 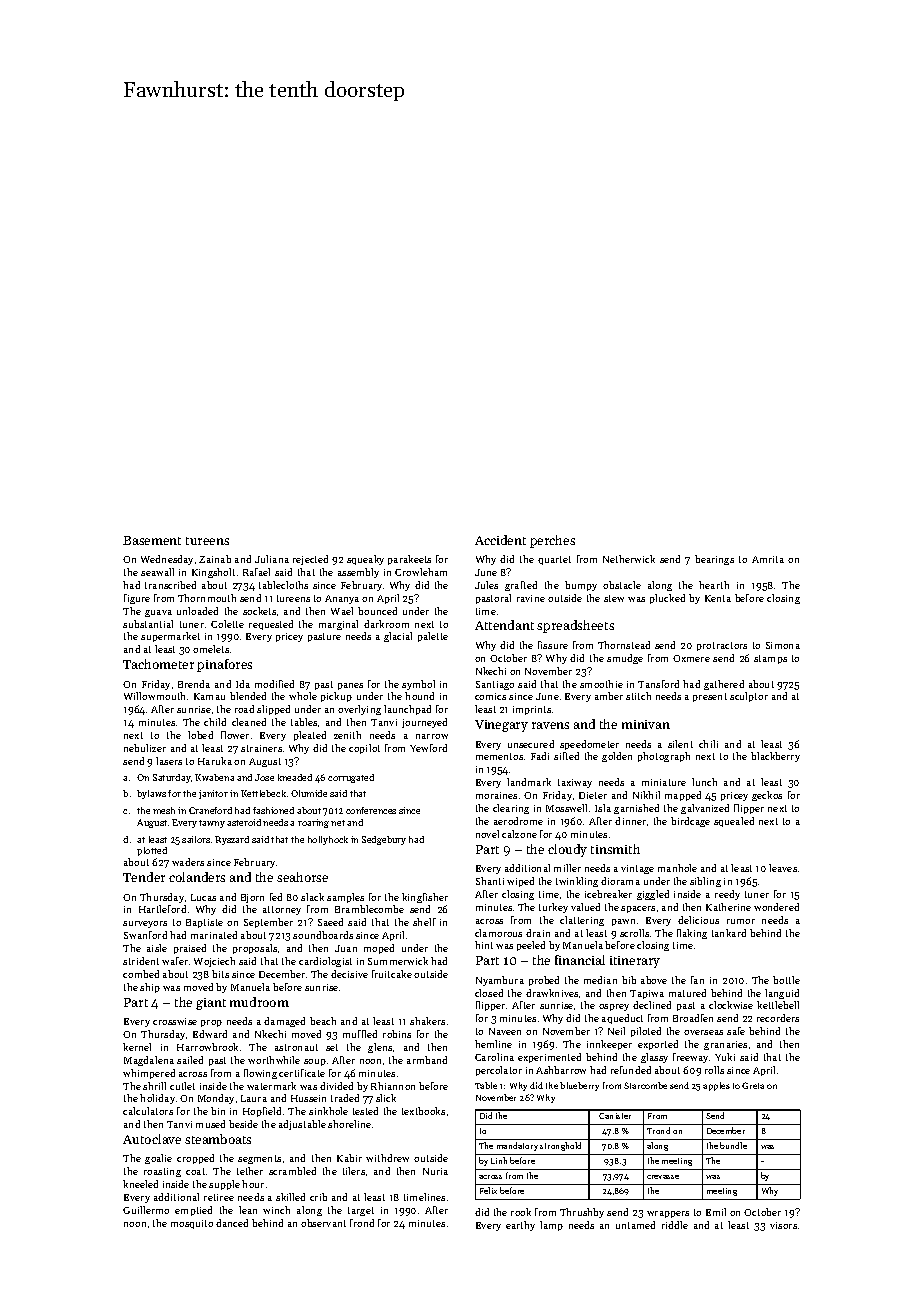 I want to click on wondered, so click(x=776, y=907).
